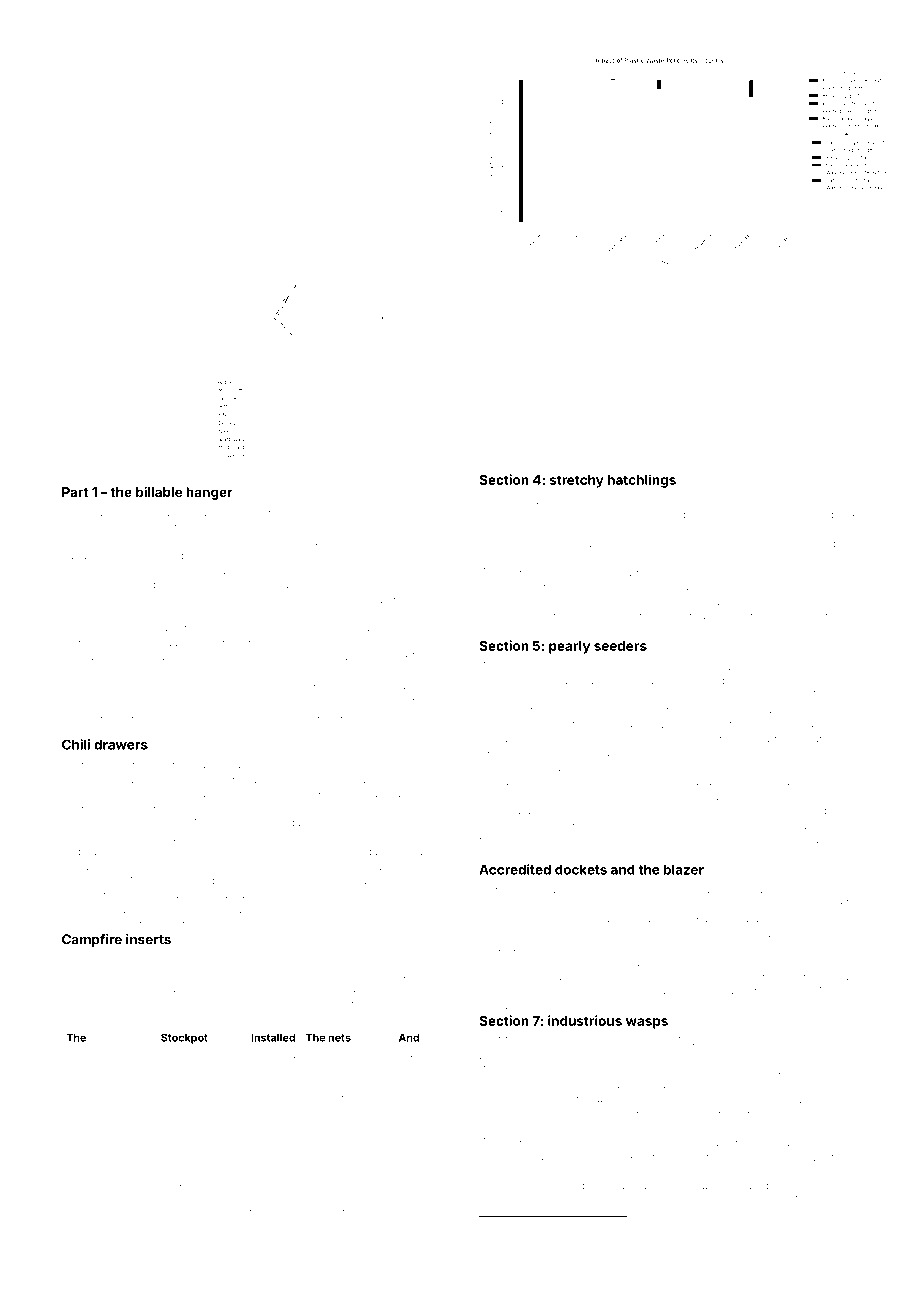 The width and height of the image is (924, 1308). Describe the element at coordinates (375, 1208) in the image. I see `improved` at that location.
